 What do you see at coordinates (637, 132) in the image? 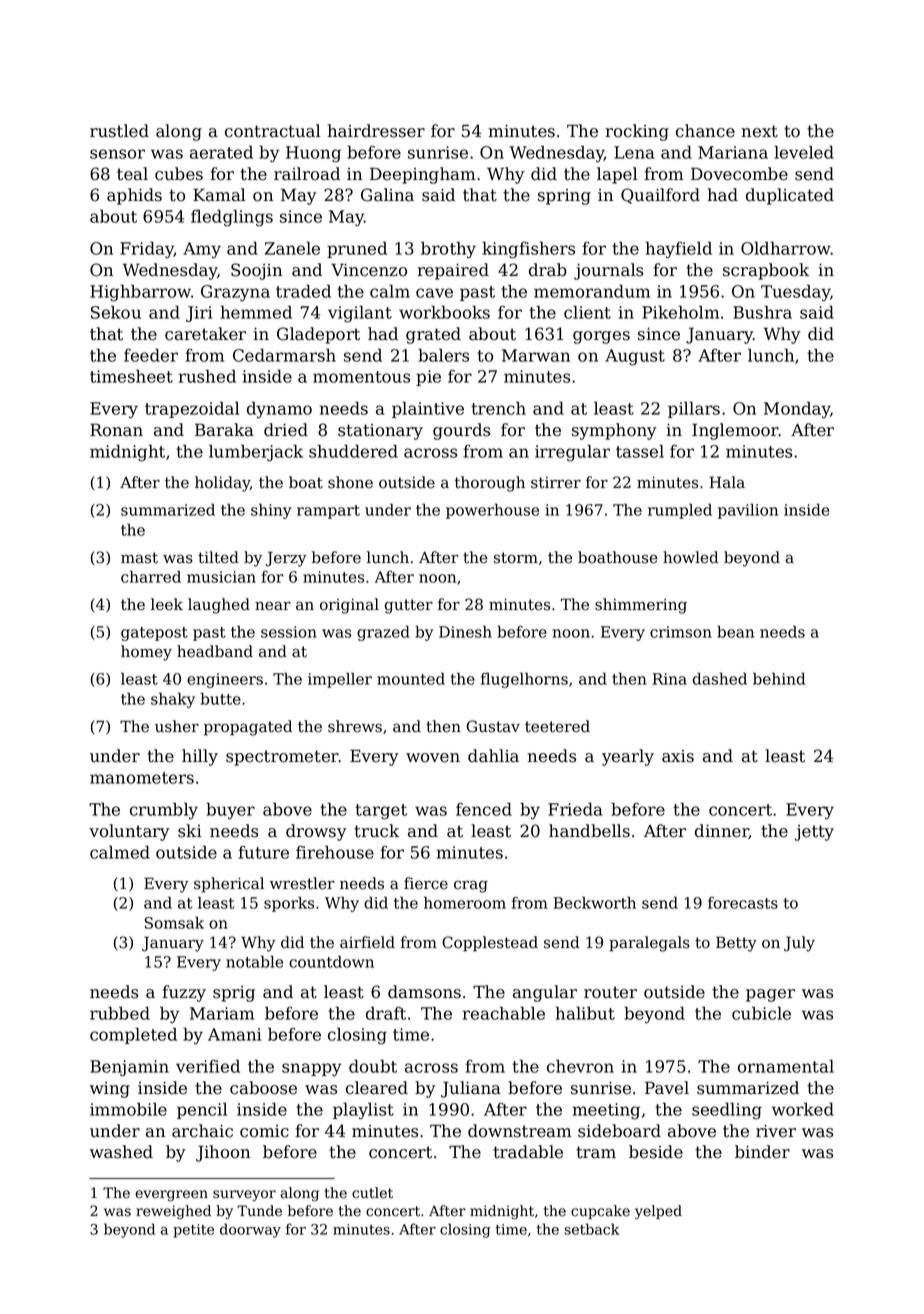
I see `rocking` at bounding box center [637, 132].
